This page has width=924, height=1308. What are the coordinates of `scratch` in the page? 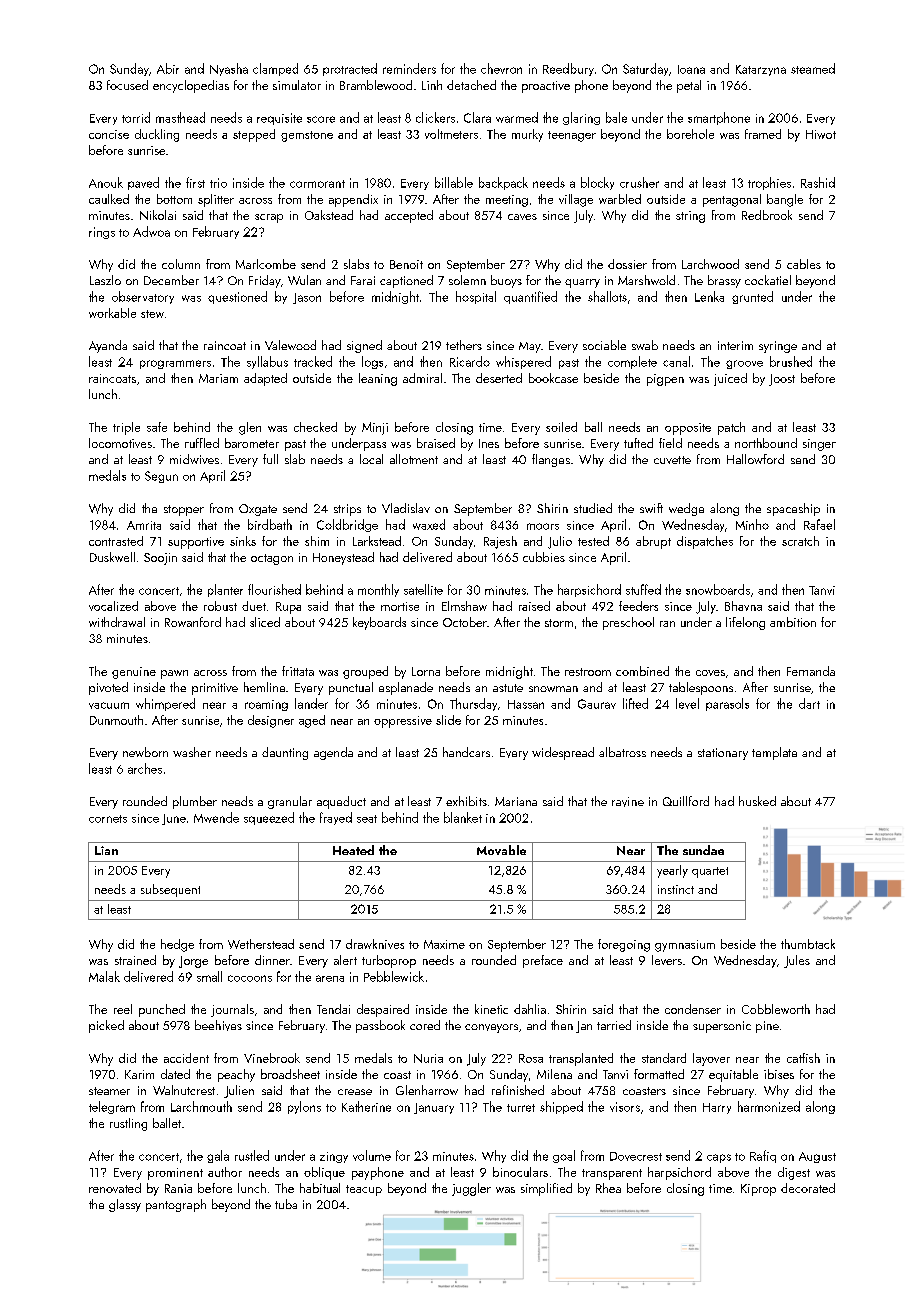 It's located at (800, 541).
